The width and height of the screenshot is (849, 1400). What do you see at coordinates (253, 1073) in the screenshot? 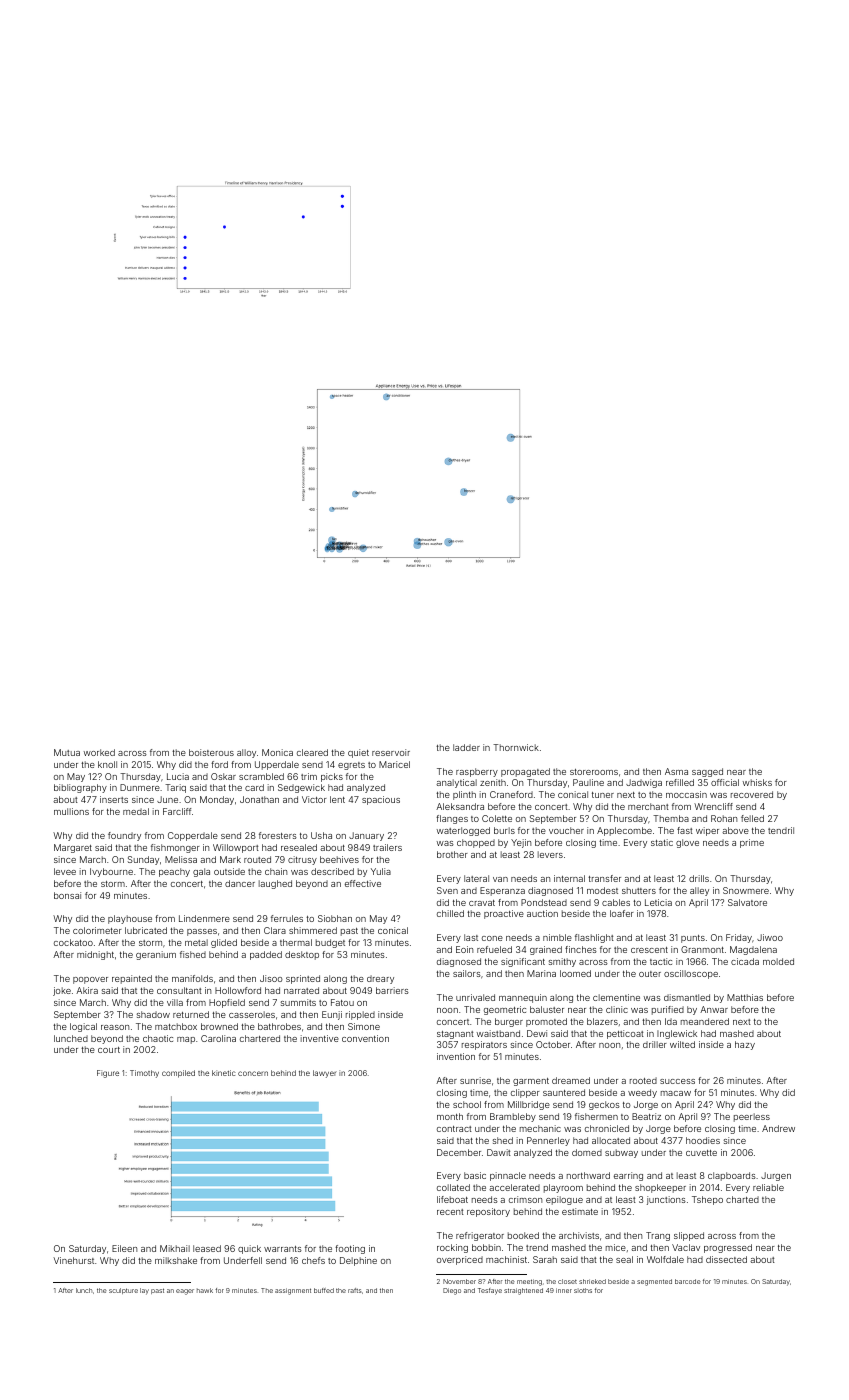
I see `concern` at bounding box center [253, 1073].
